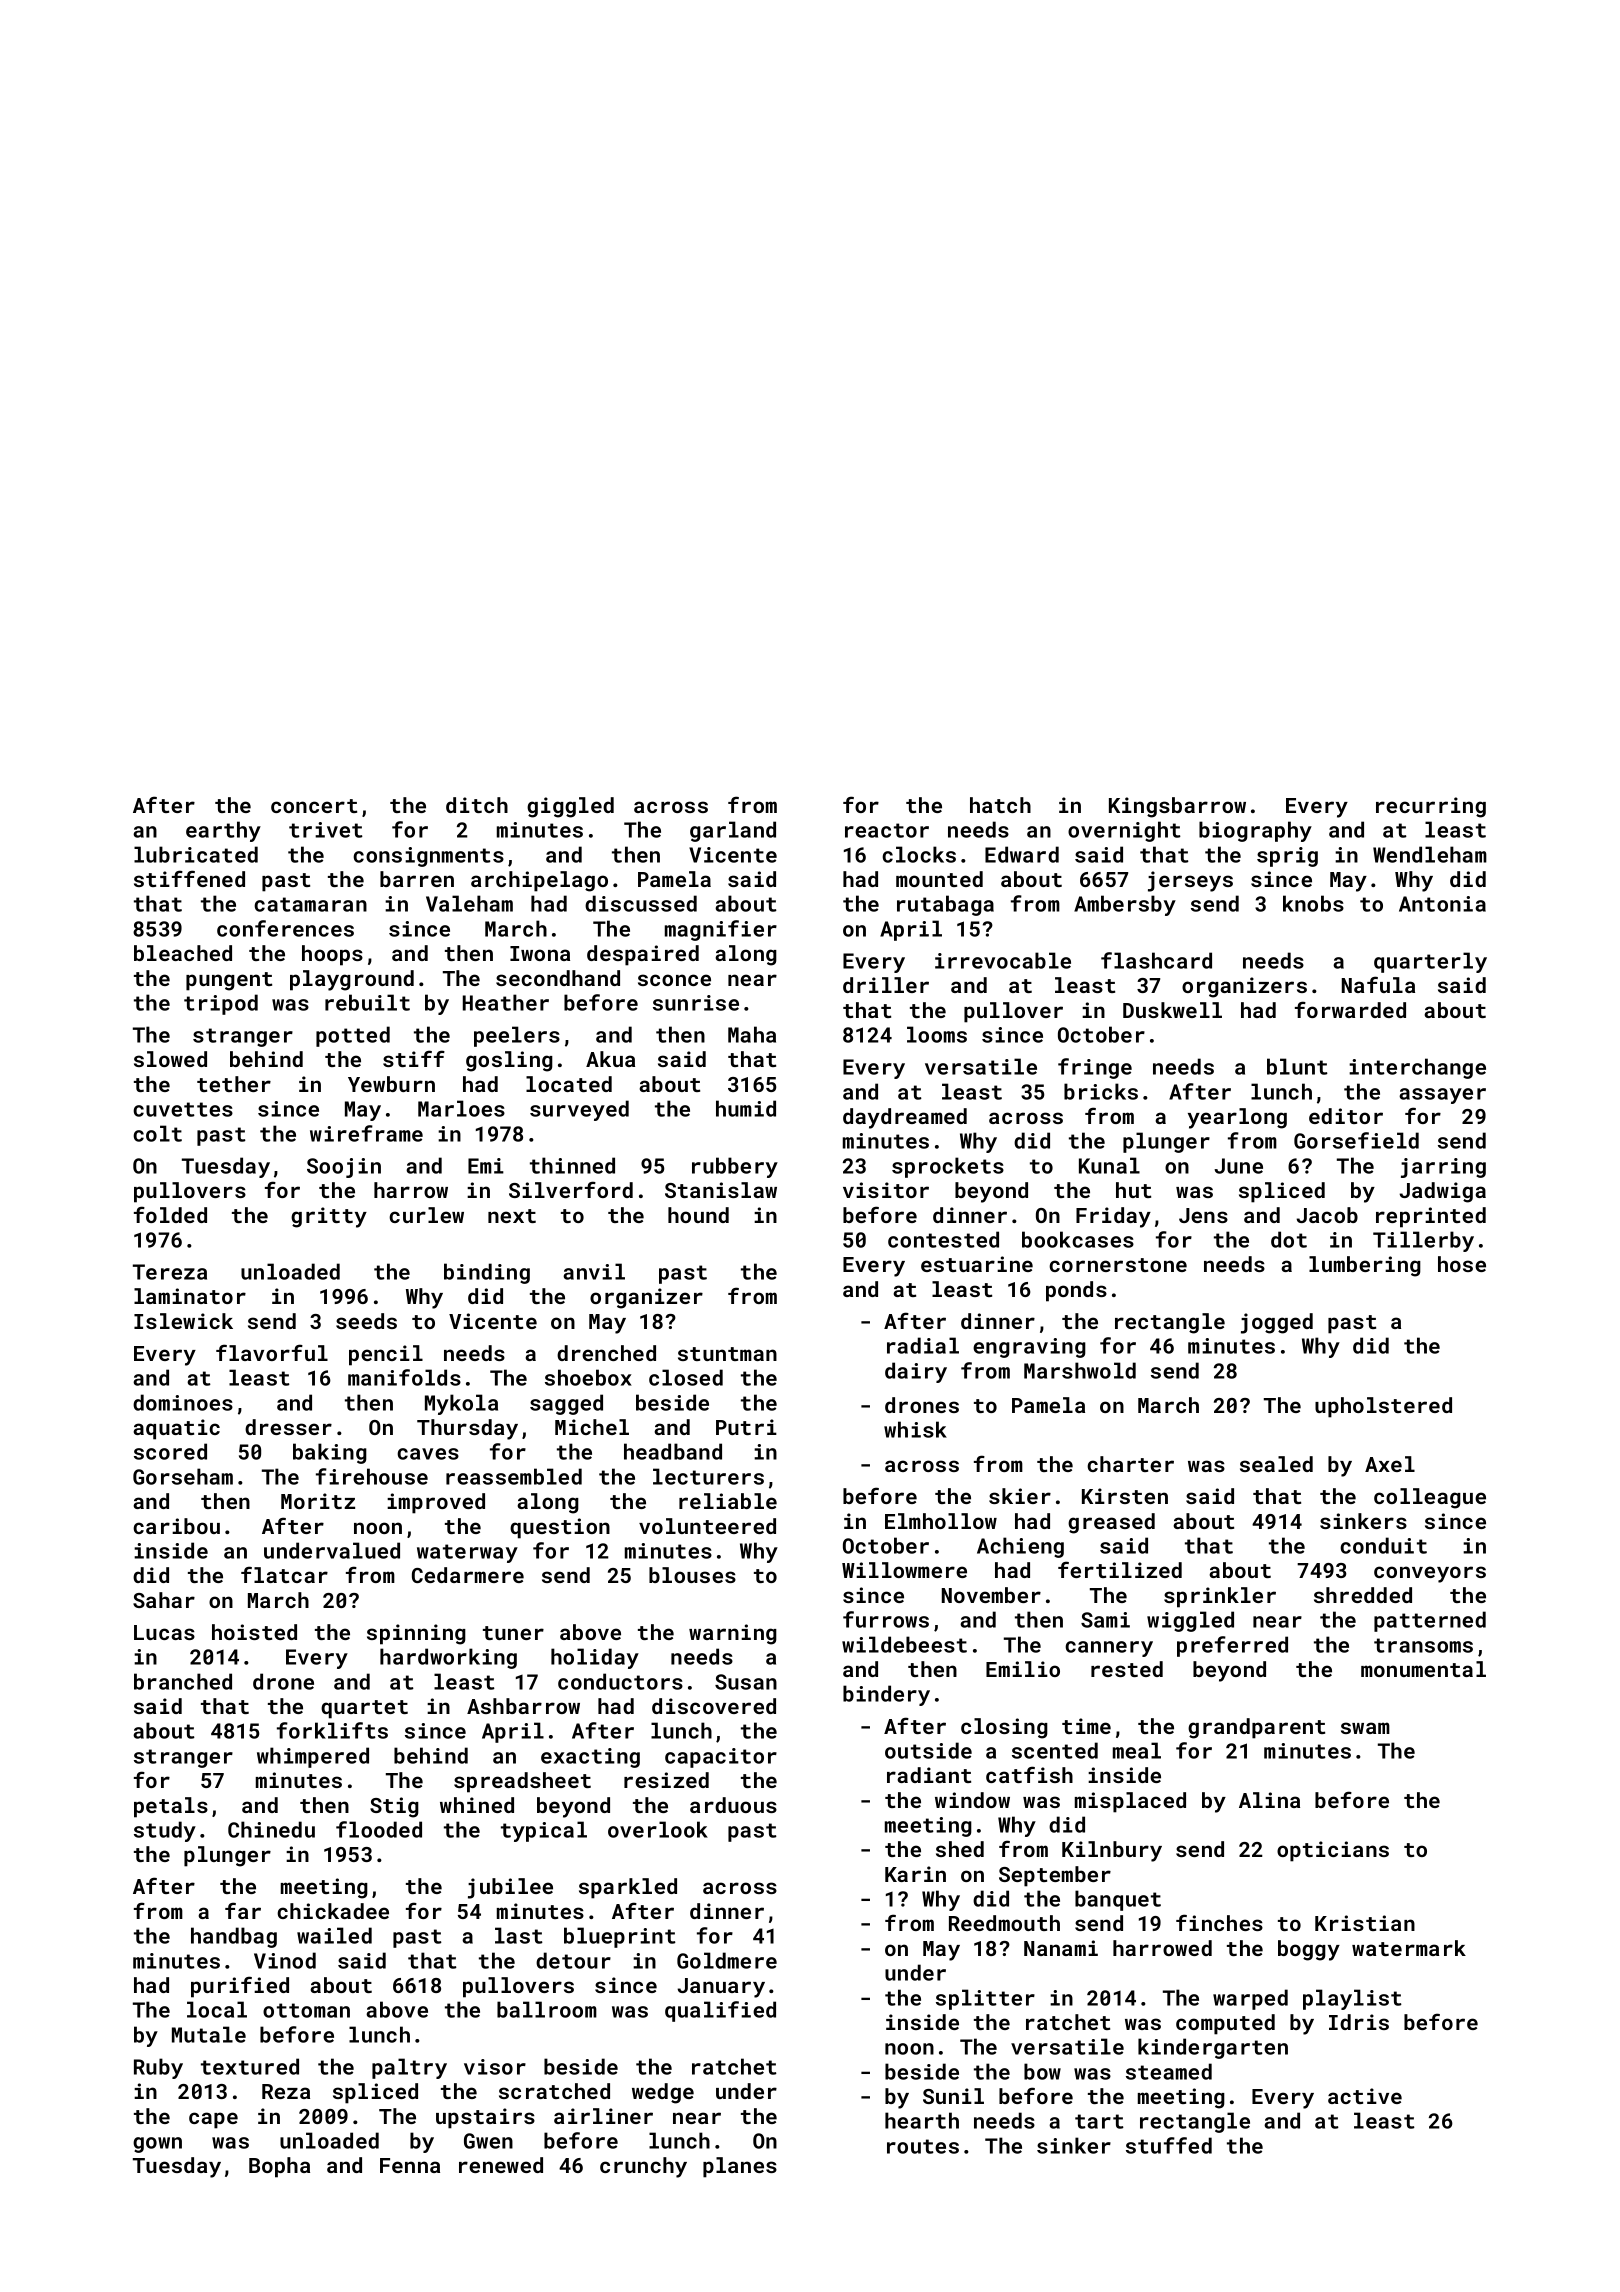 Image resolution: width=1620 pixels, height=2292 pixels. Describe the element at coordinates (1120, 1569) in the image. I see `fertilized` at that location.
